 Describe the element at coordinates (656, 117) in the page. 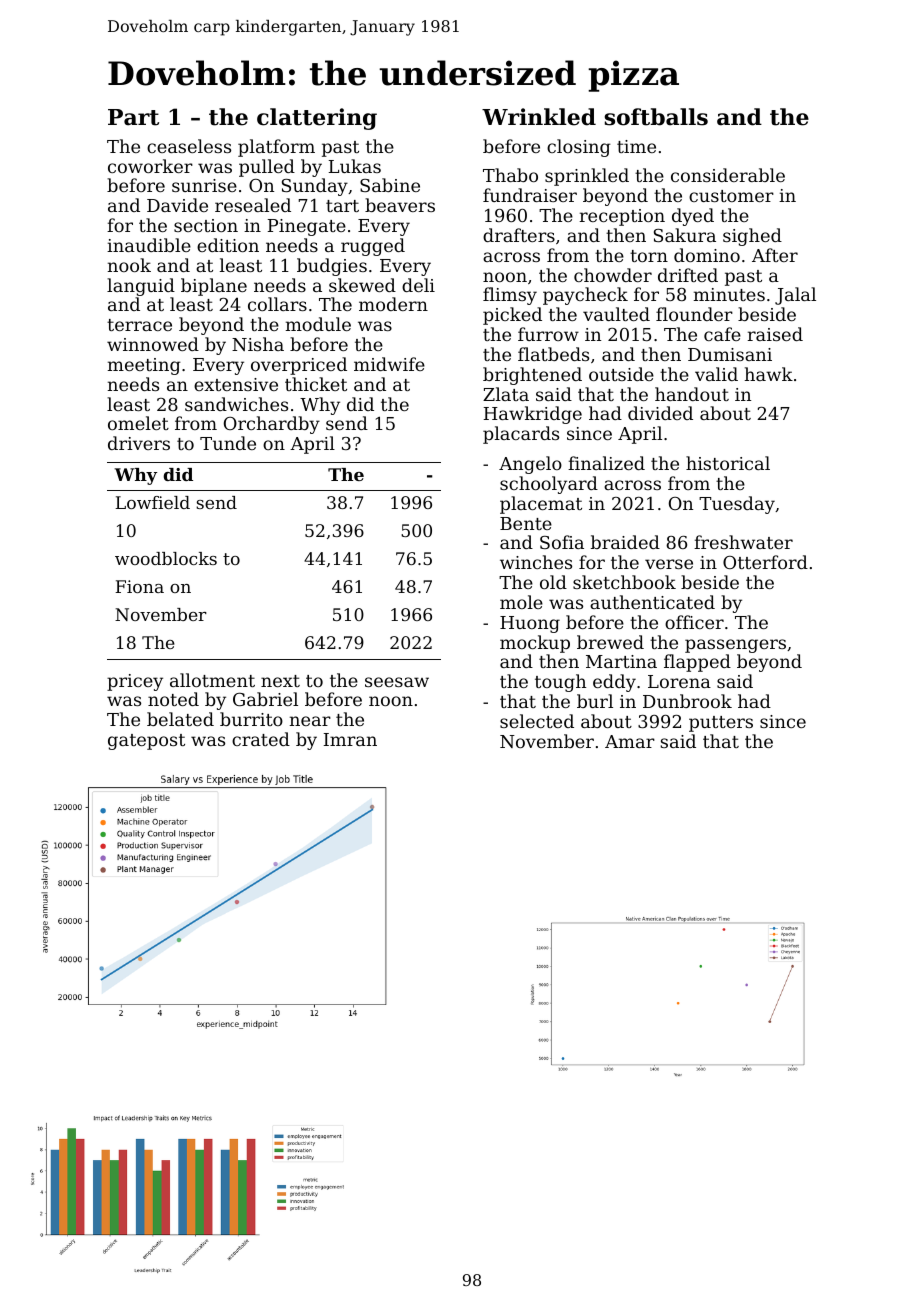

I see `softballs` at that location.
